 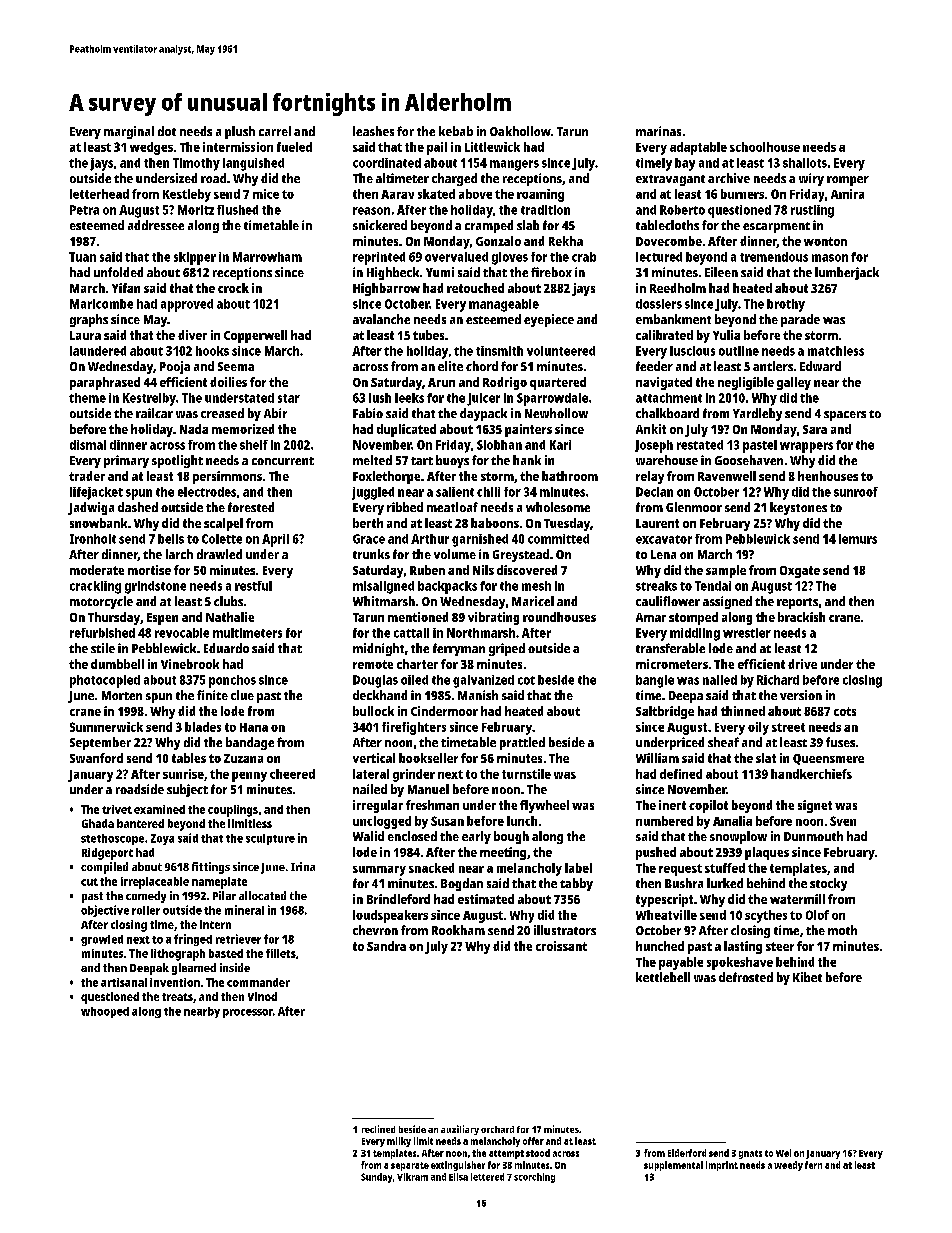 I want to click on leashes, so click(x=373, y=131).
